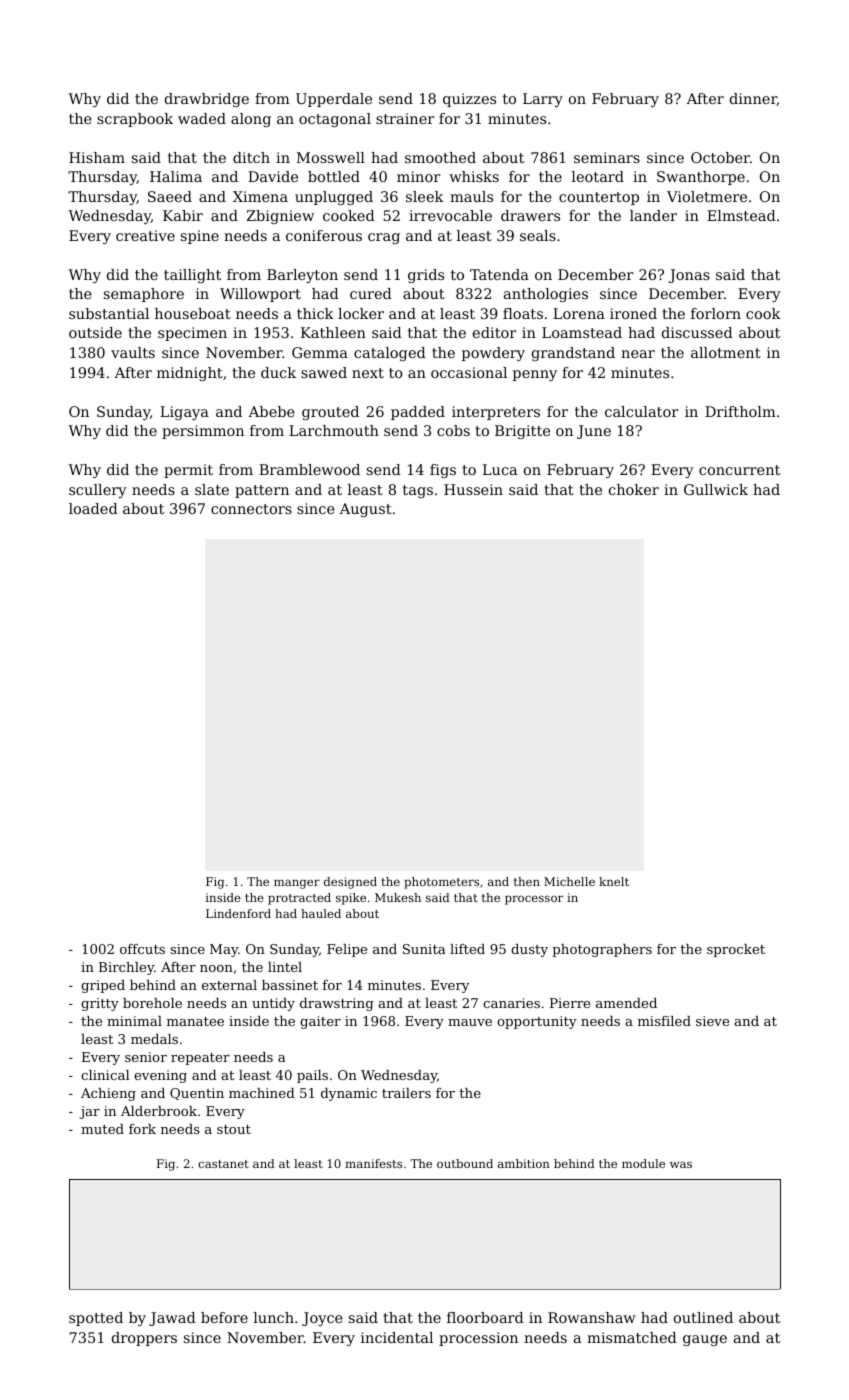 The image size is (849, 1400). I want to click on Hussein, so click(473, 489).
